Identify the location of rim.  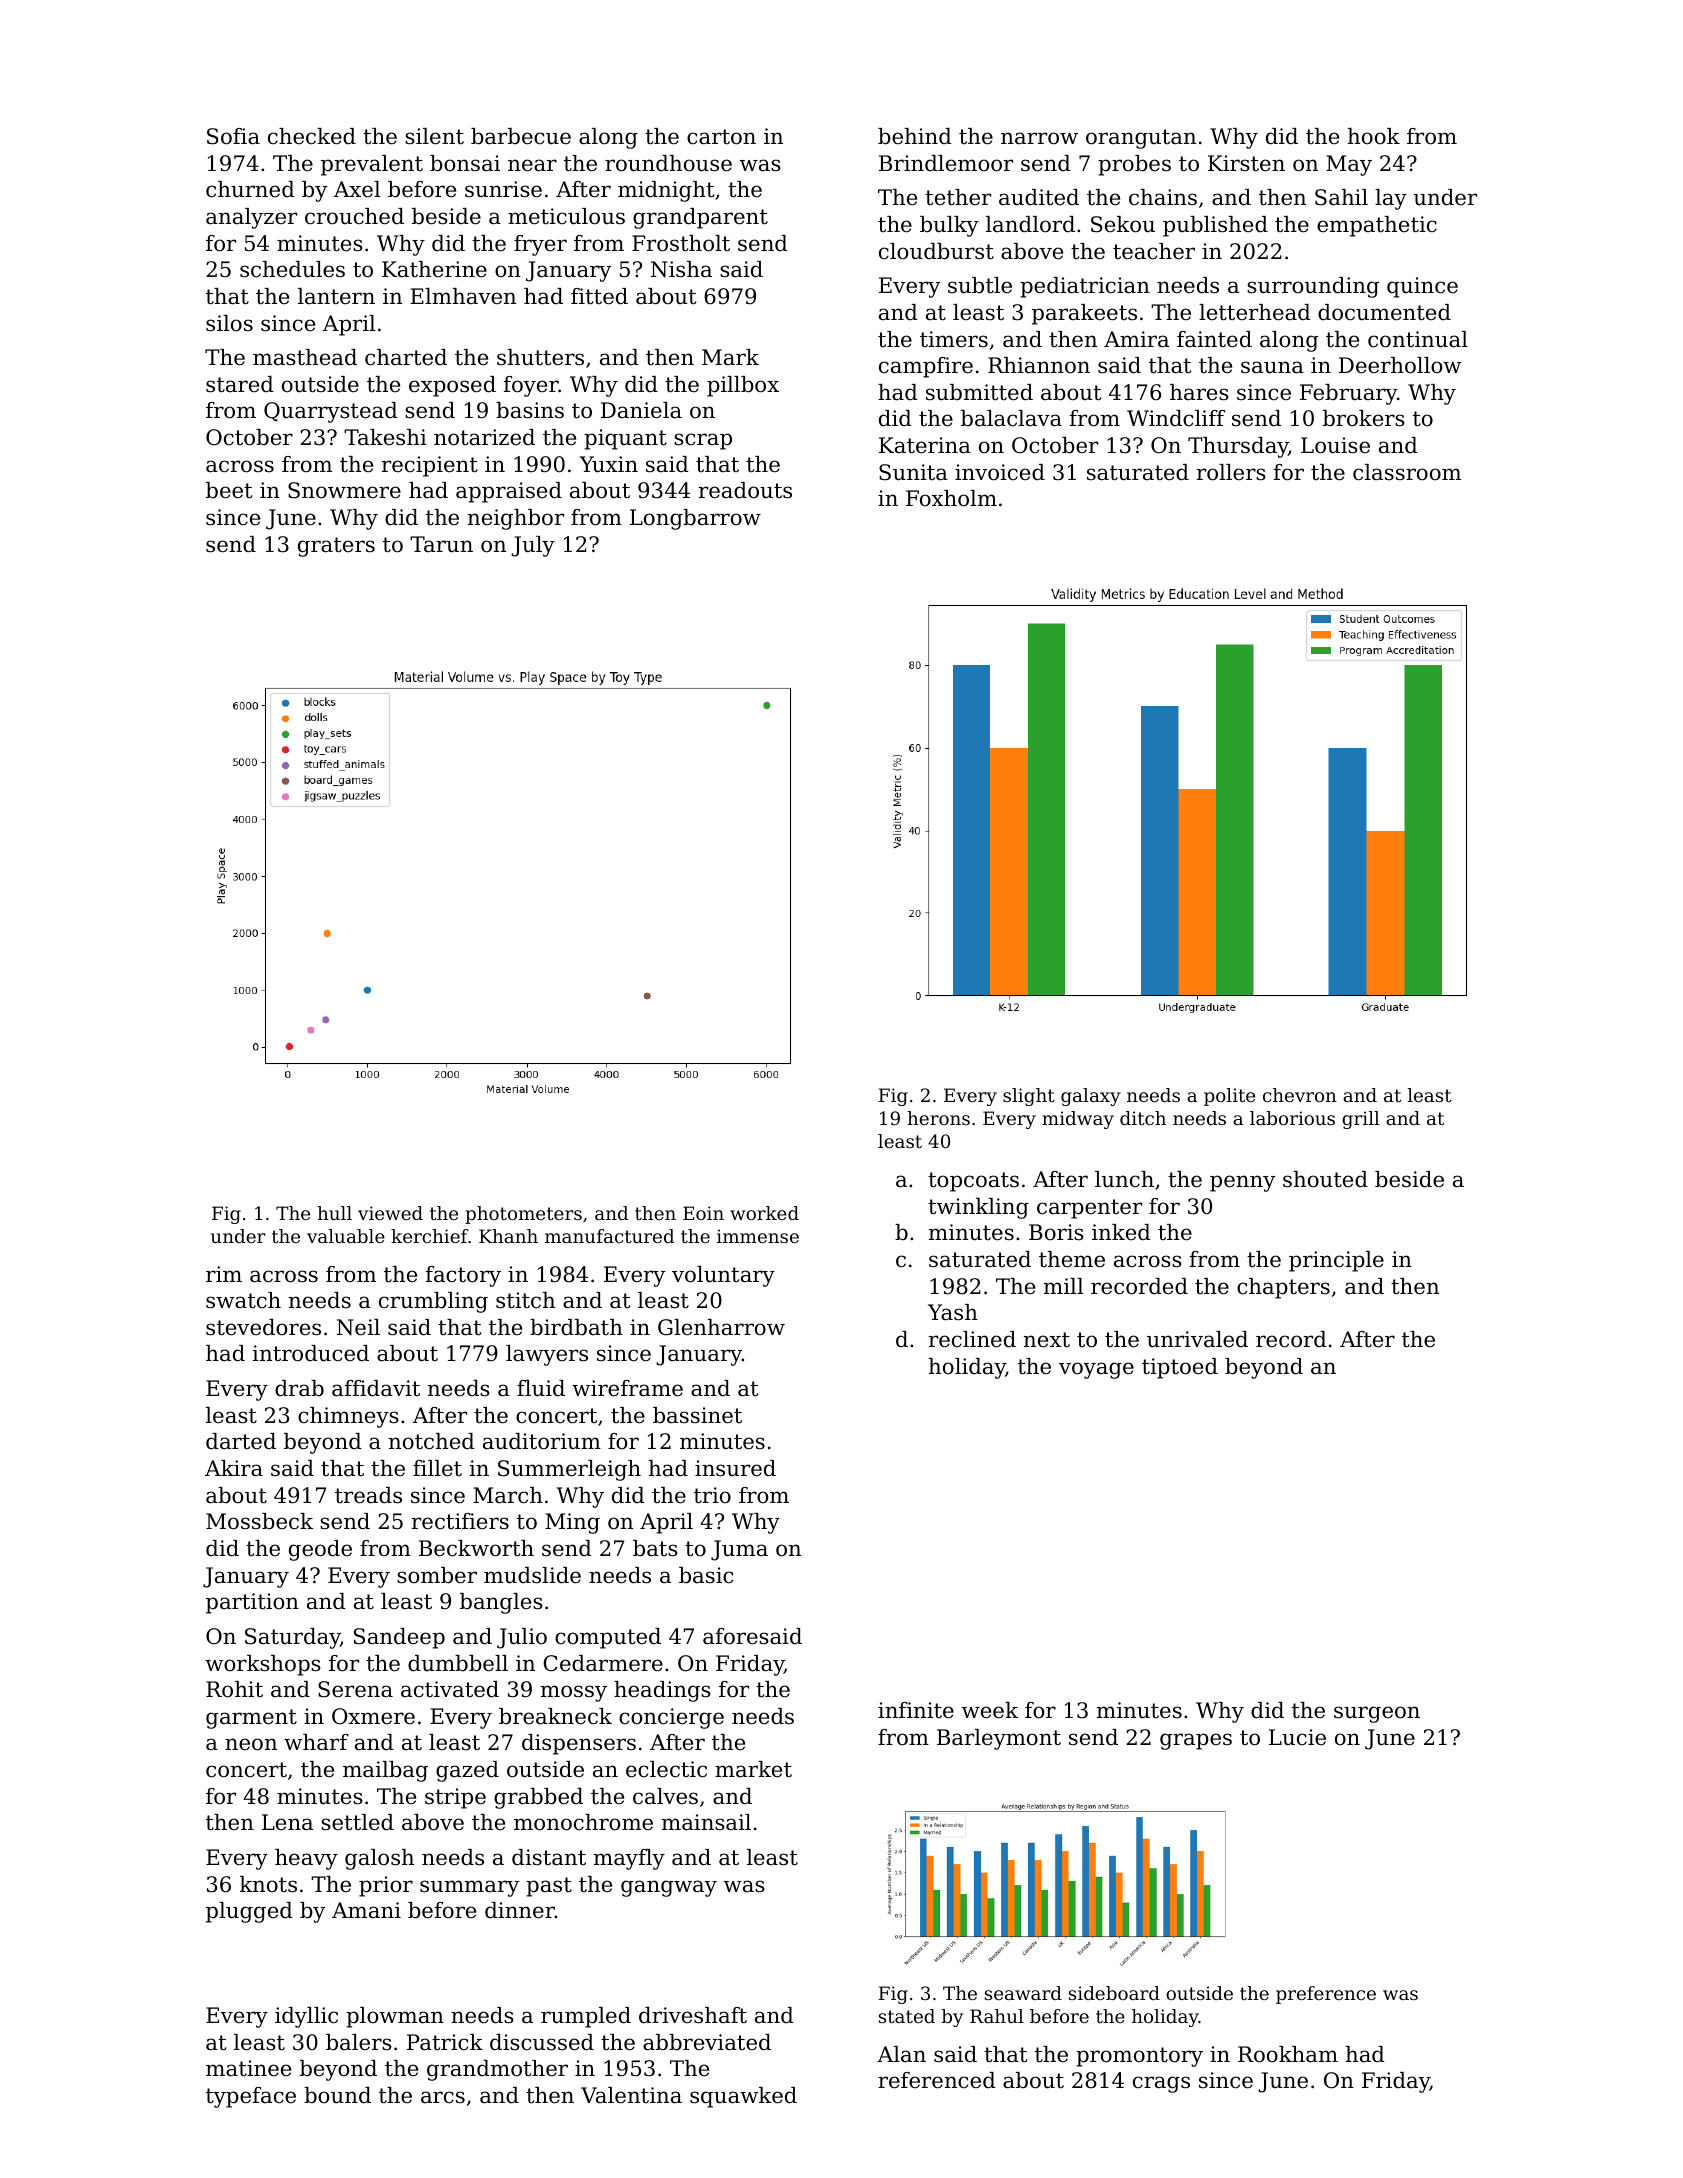
(224, 1274).
